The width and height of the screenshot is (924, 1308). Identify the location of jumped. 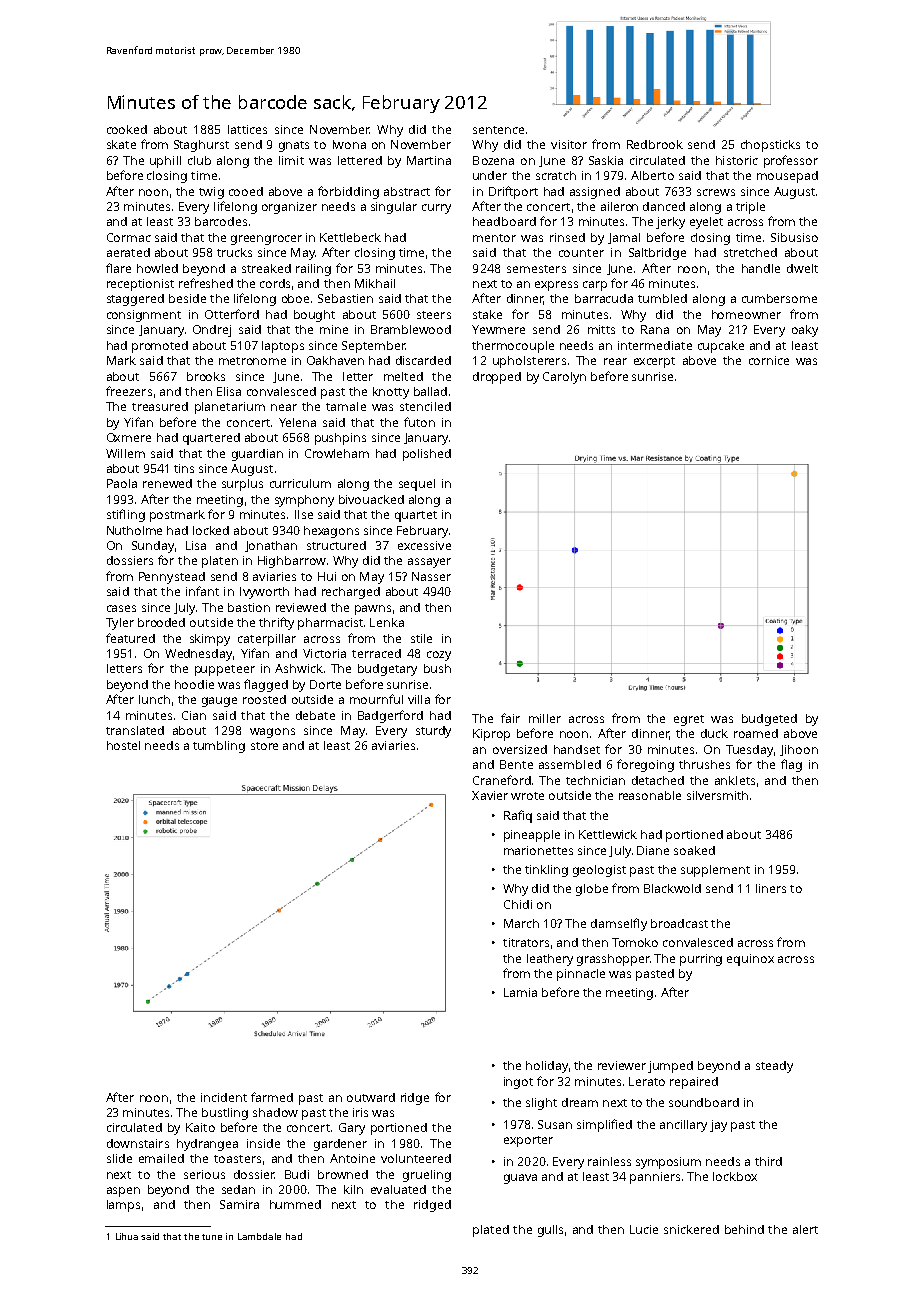
(670, 1067).
